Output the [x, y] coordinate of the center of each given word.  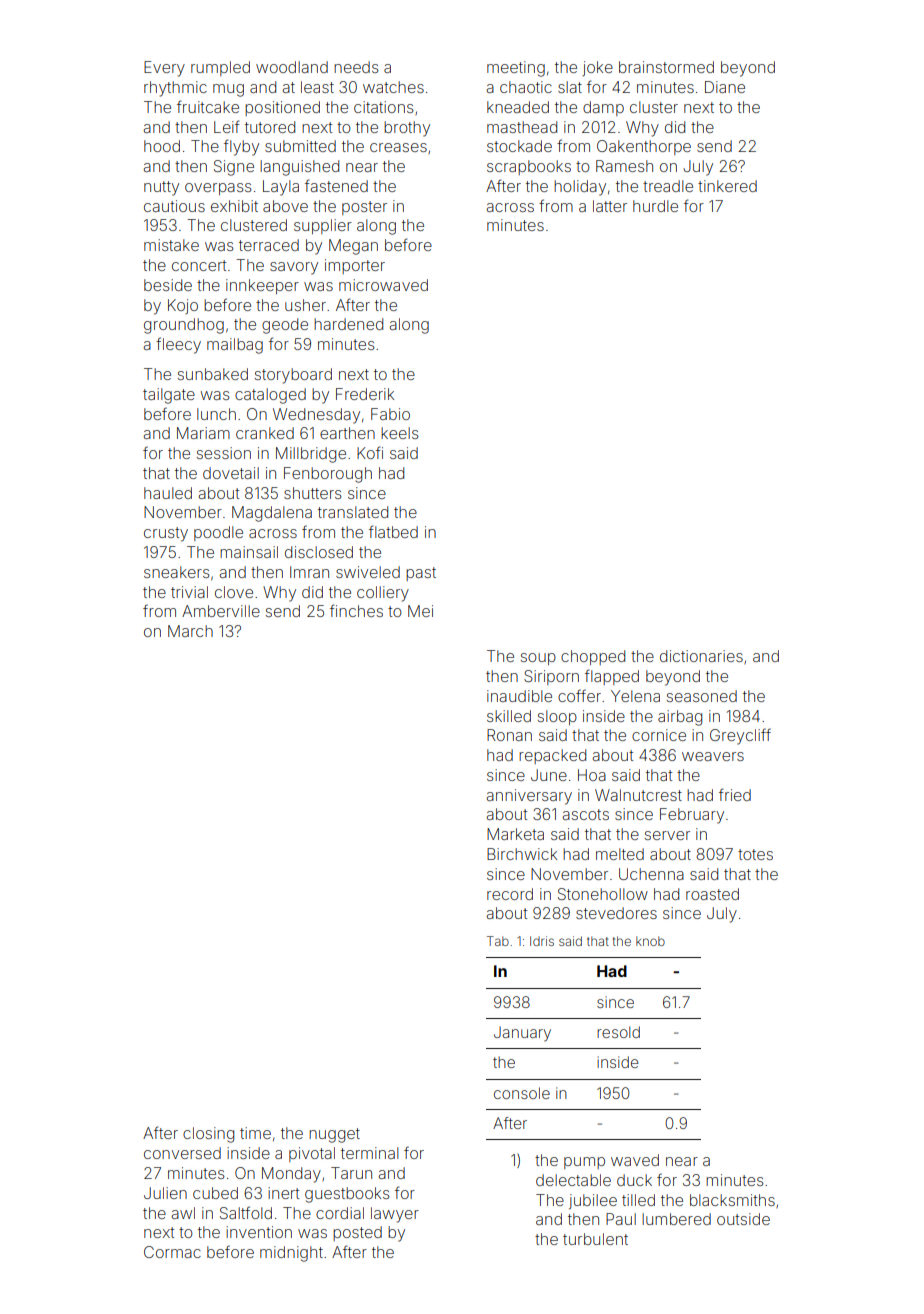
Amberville [221, 611]
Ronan [509, 735]
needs [356, 67]
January [522, 1033]
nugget [334, 1135]
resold [618, 1032]
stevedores [616, 913]
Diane [725, 87]
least [317, 87]
